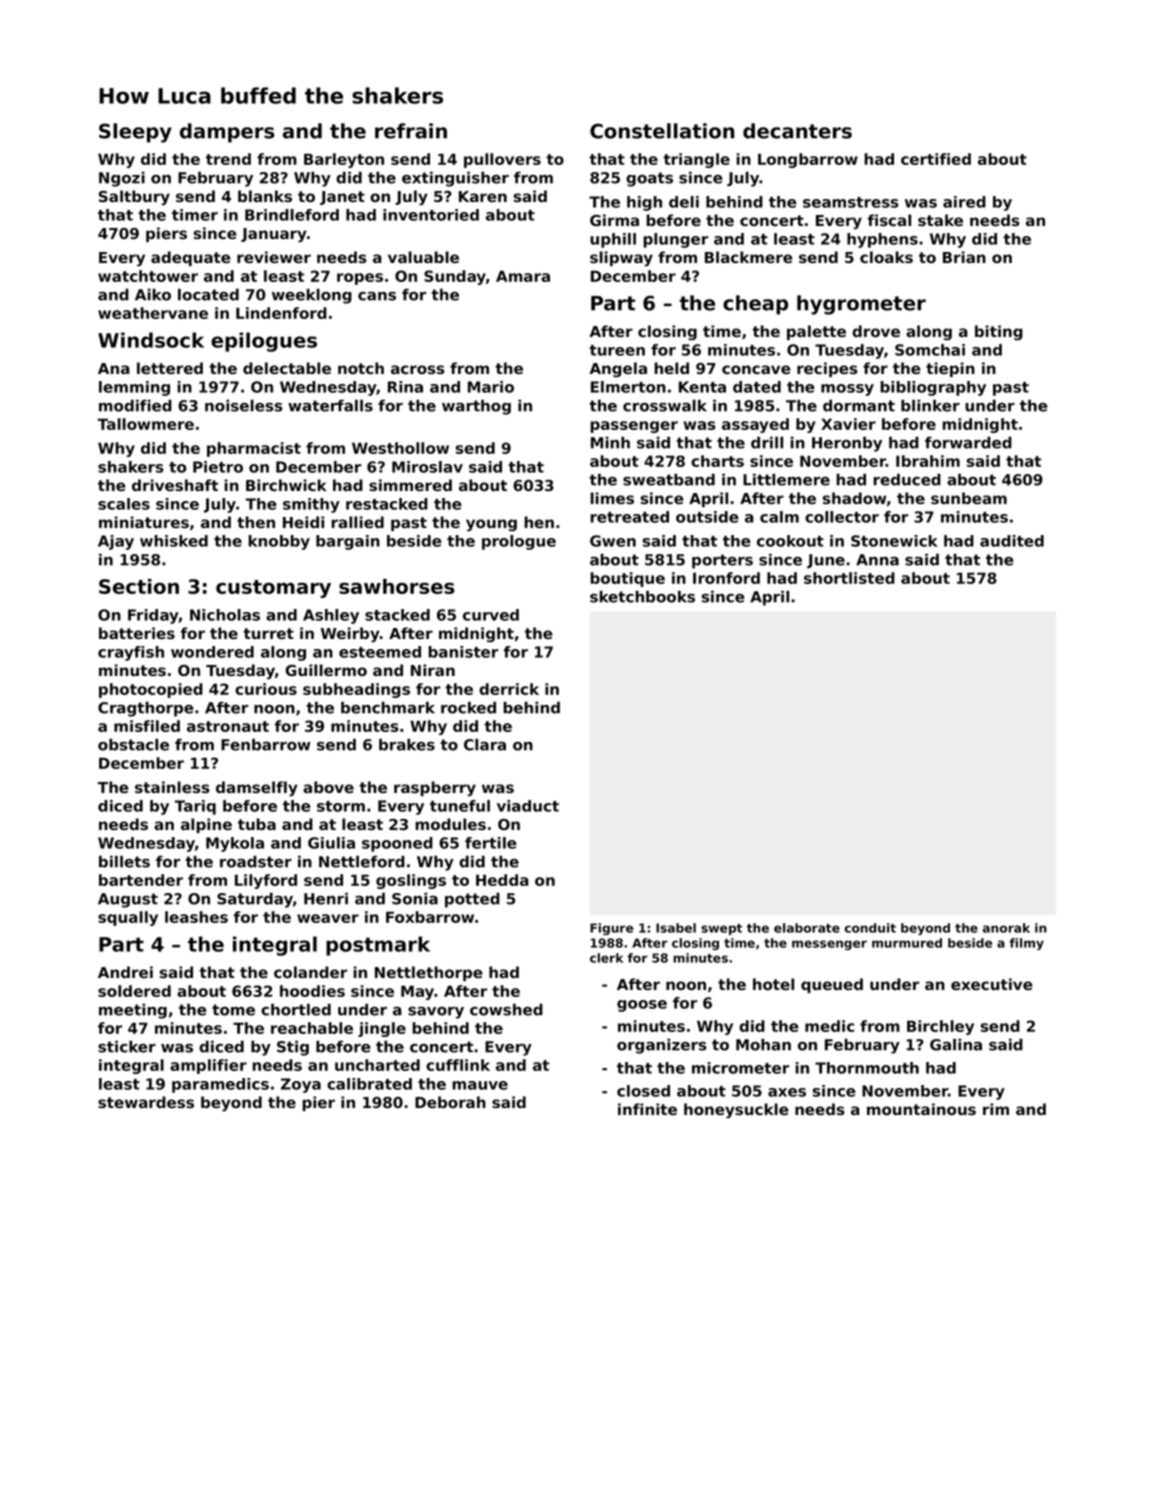 The height and width of the page is (1493, 1154). What do you see at coordinates (950, 369) in the page?
I see `tiepin` at bounding box center [950, 369].
